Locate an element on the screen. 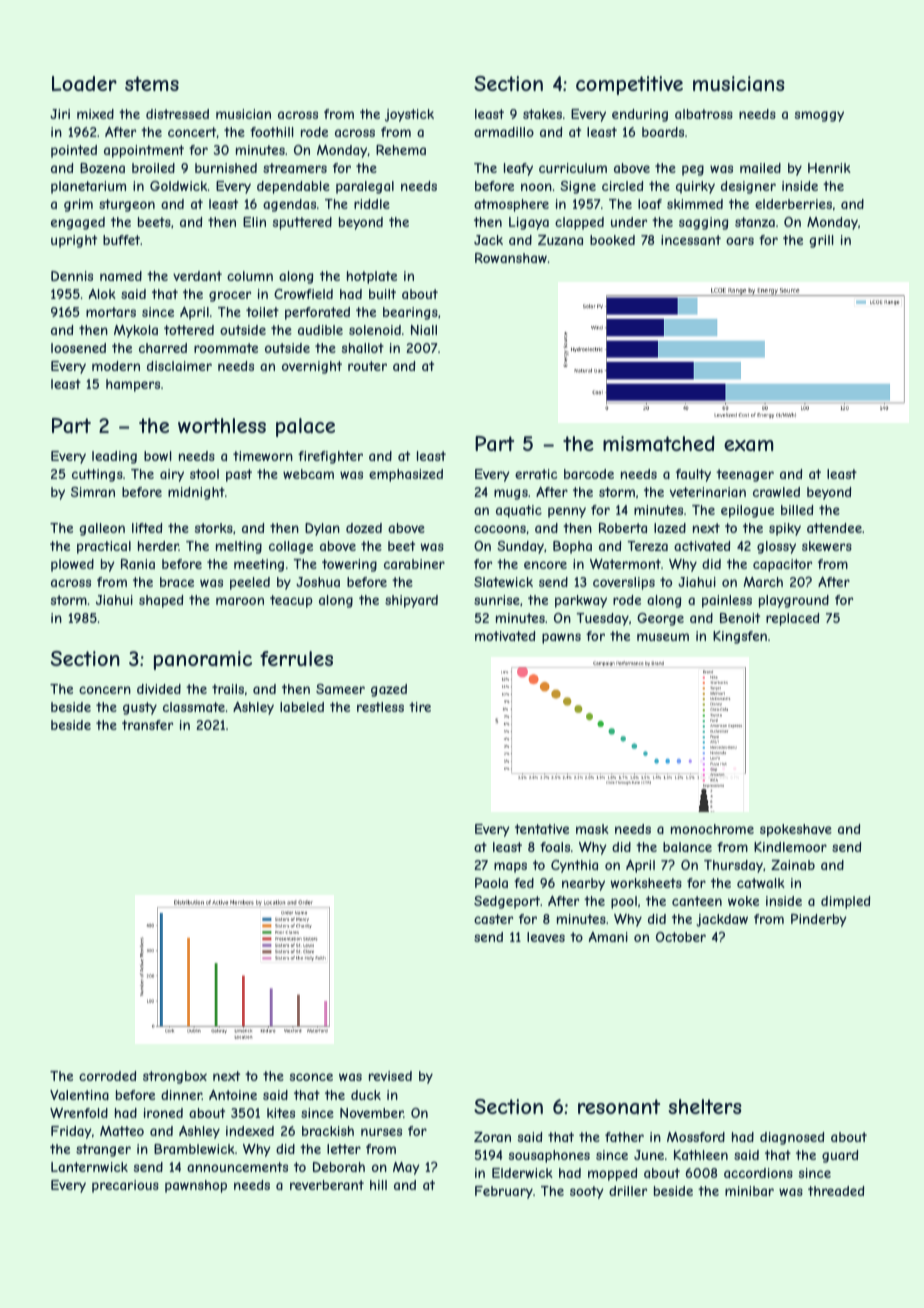 The image size is (924, 1308). Elderwick is located at coordinates (522, 1173).
